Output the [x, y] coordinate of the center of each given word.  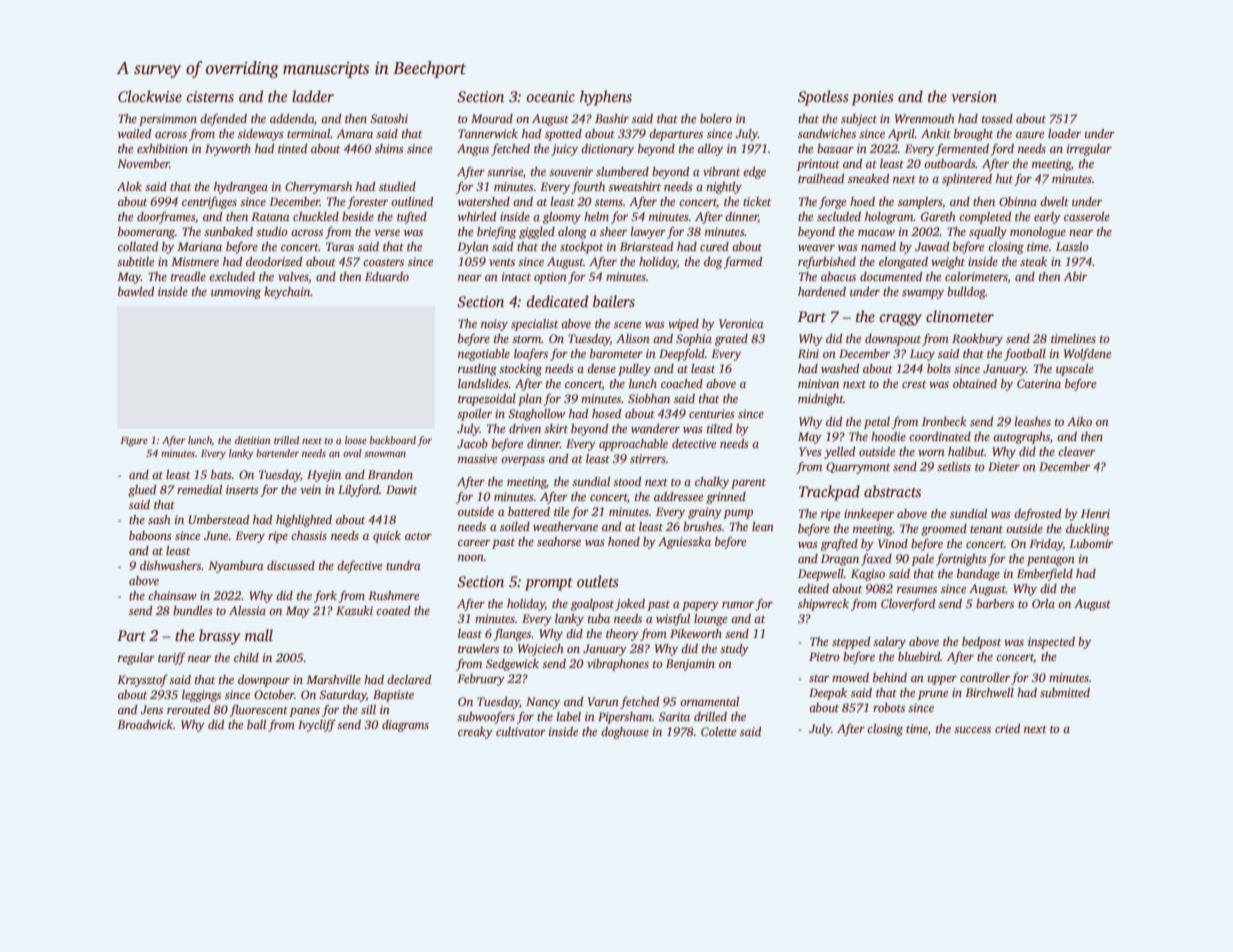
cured [714, 246]
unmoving [236, 293]
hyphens [606, 98]
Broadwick [145, 724]
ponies [873, 98]
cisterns [210, 97]
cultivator [521, 731]
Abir [1075, 276]
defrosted [1037, 514]
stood [627, 481]
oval [352, 453]
